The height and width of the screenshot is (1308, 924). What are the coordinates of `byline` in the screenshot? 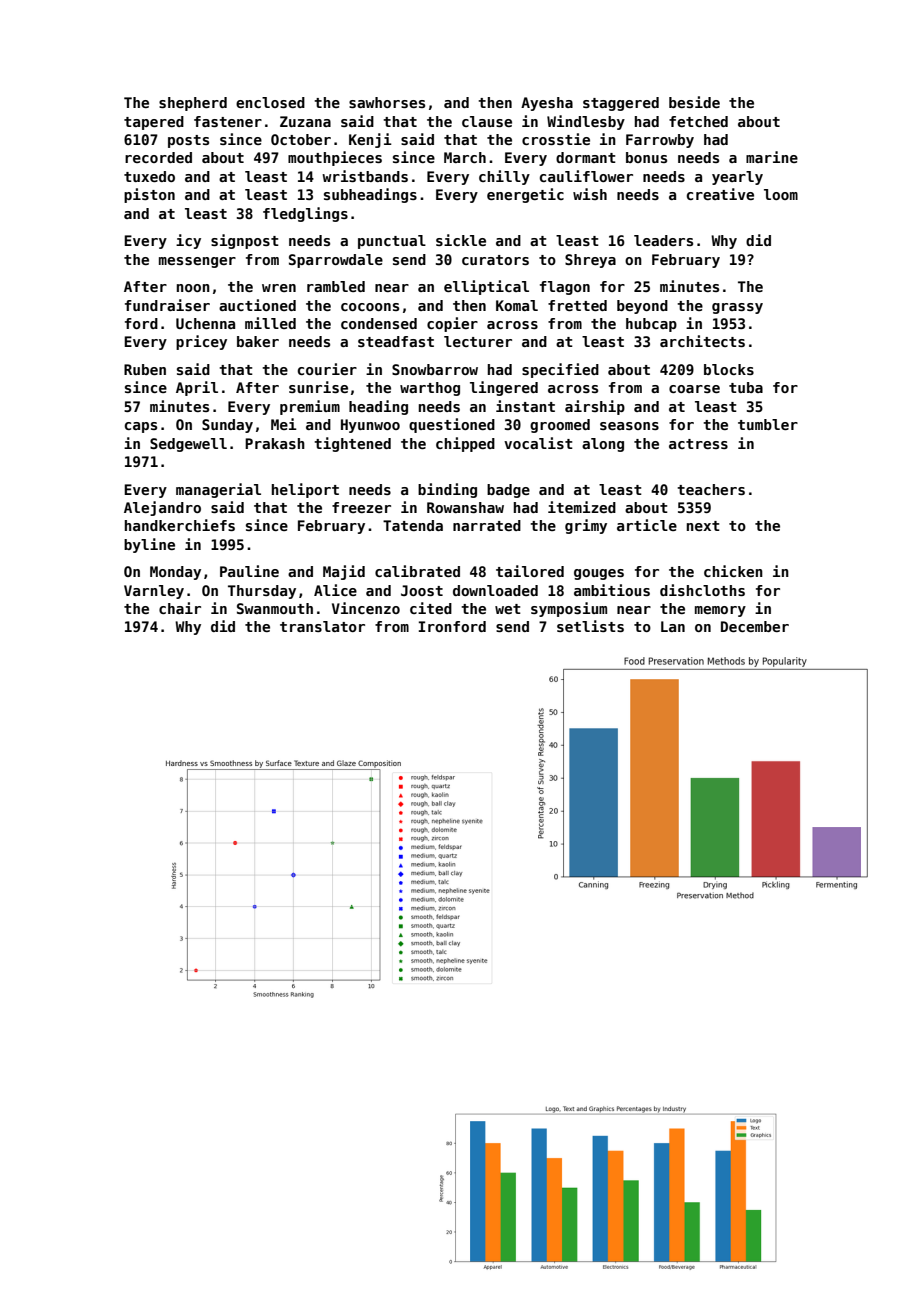 It's located at (149, 545).
